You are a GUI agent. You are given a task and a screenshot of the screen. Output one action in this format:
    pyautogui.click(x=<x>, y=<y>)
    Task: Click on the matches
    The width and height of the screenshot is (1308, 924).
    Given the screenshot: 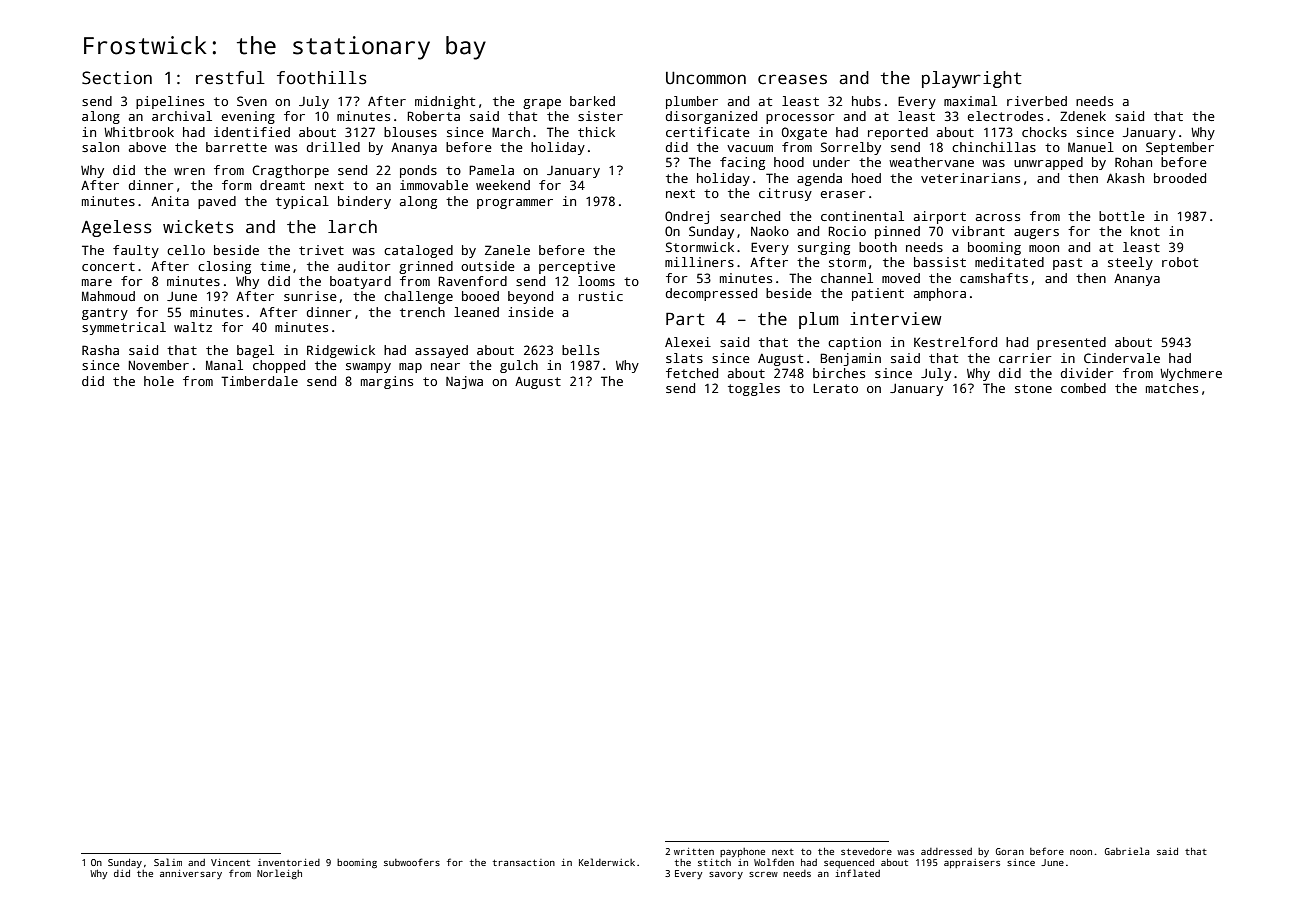 What is the action you would take?
    pyautogui.click(x=1172, y=388)
